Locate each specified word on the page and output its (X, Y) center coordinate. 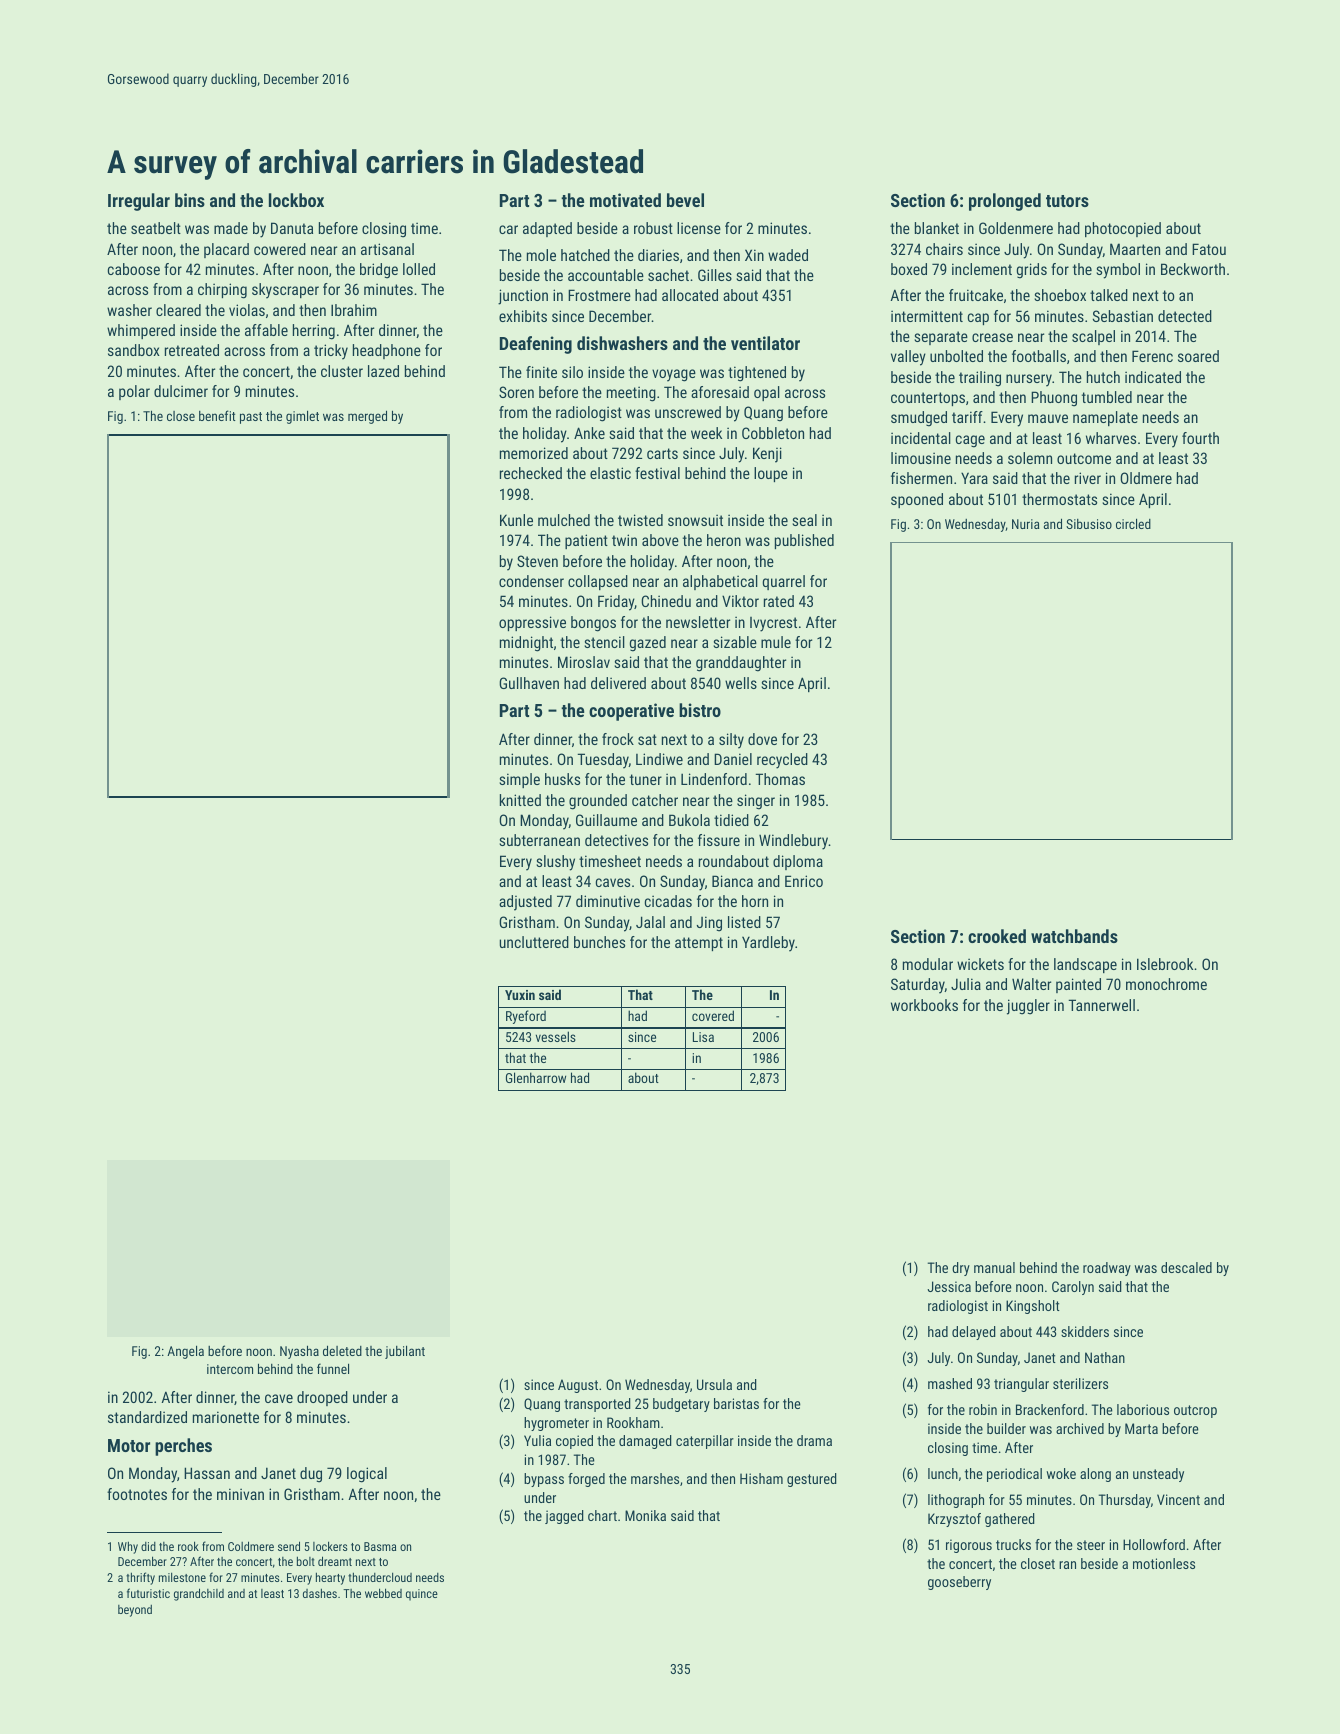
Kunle (516, 520)
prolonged (1005, 202)
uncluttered (534, 942)
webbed (383, 1593)
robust (653, 228)
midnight (526, 644)
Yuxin (520, 995)
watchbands (1074, 936)
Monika (645, 1515)
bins (190, 200)
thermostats (1059, 499)
